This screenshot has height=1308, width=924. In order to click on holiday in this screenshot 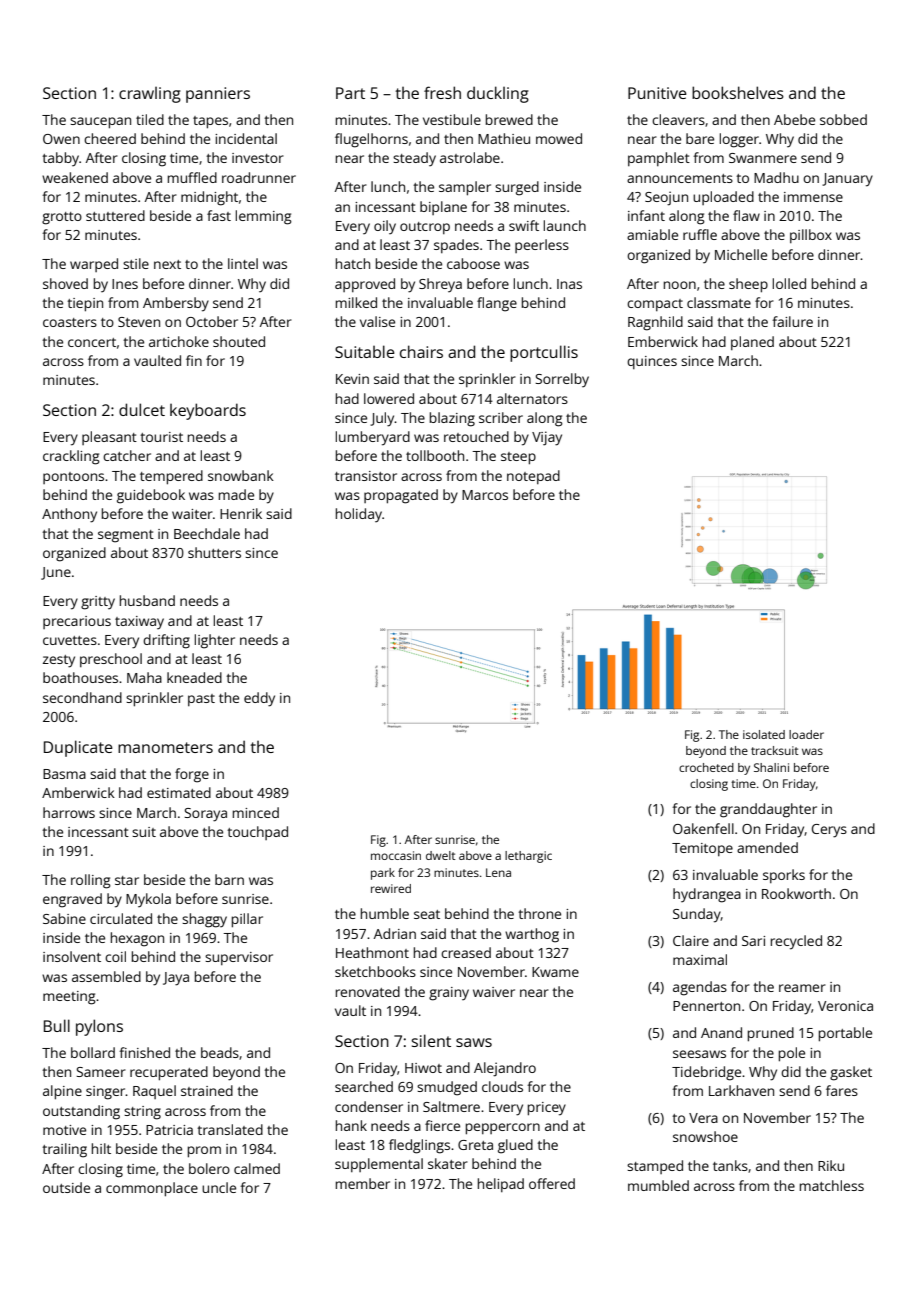, I will do `click(359, 515)`.
